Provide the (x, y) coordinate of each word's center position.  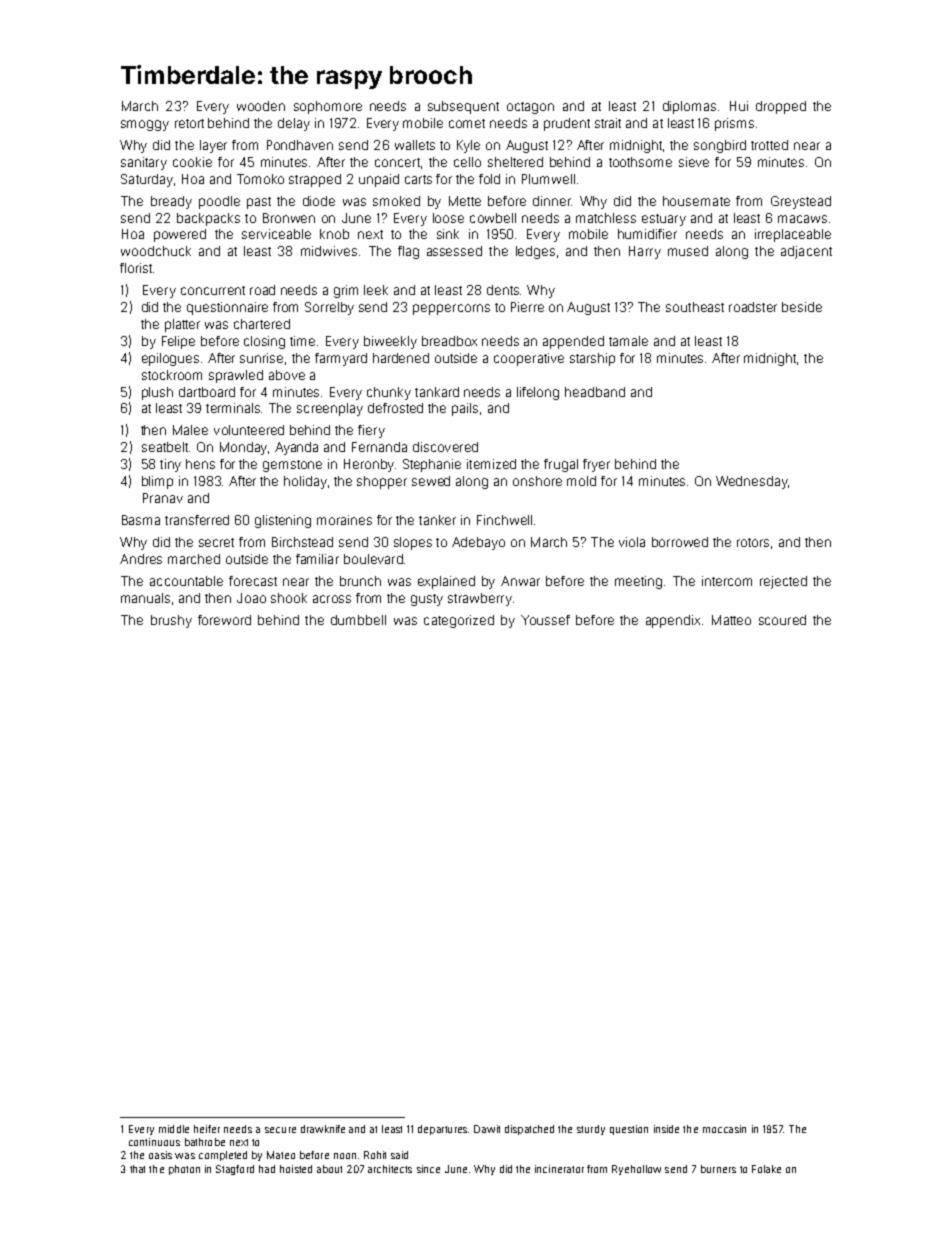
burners (718, 1169)
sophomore (328, 107)
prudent (567, 124)
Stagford (235, 1170)
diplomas (689, 107)
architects (390, 1169)
